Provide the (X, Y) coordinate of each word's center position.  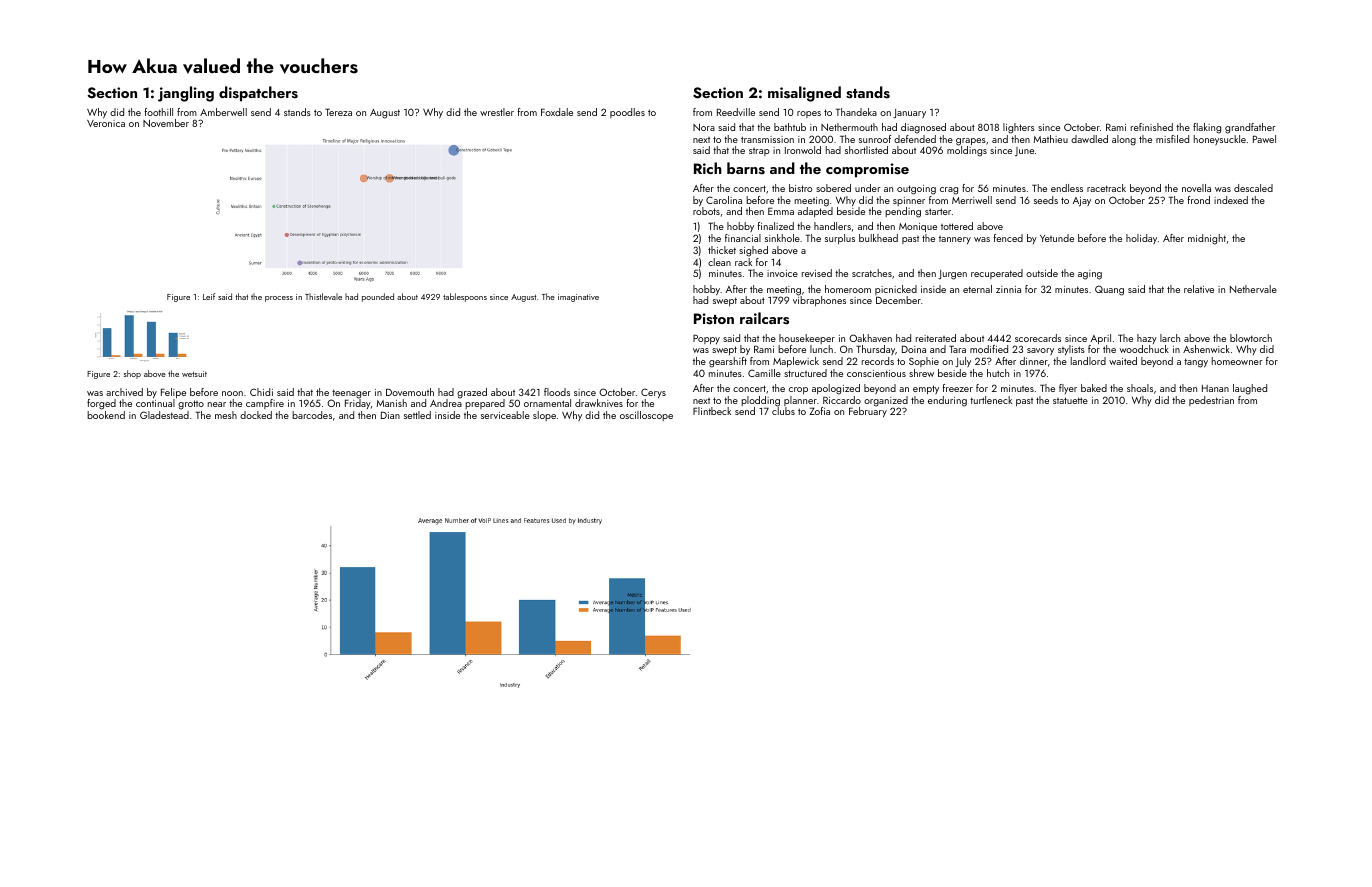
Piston (714, 319)
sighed (753, 251)
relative (1199, 289)
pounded (378, 297)
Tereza (338, 112)
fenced (1008, 238)
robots (706, 211)
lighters (1019, 128)
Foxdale (557, 112)
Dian (390, 415)
